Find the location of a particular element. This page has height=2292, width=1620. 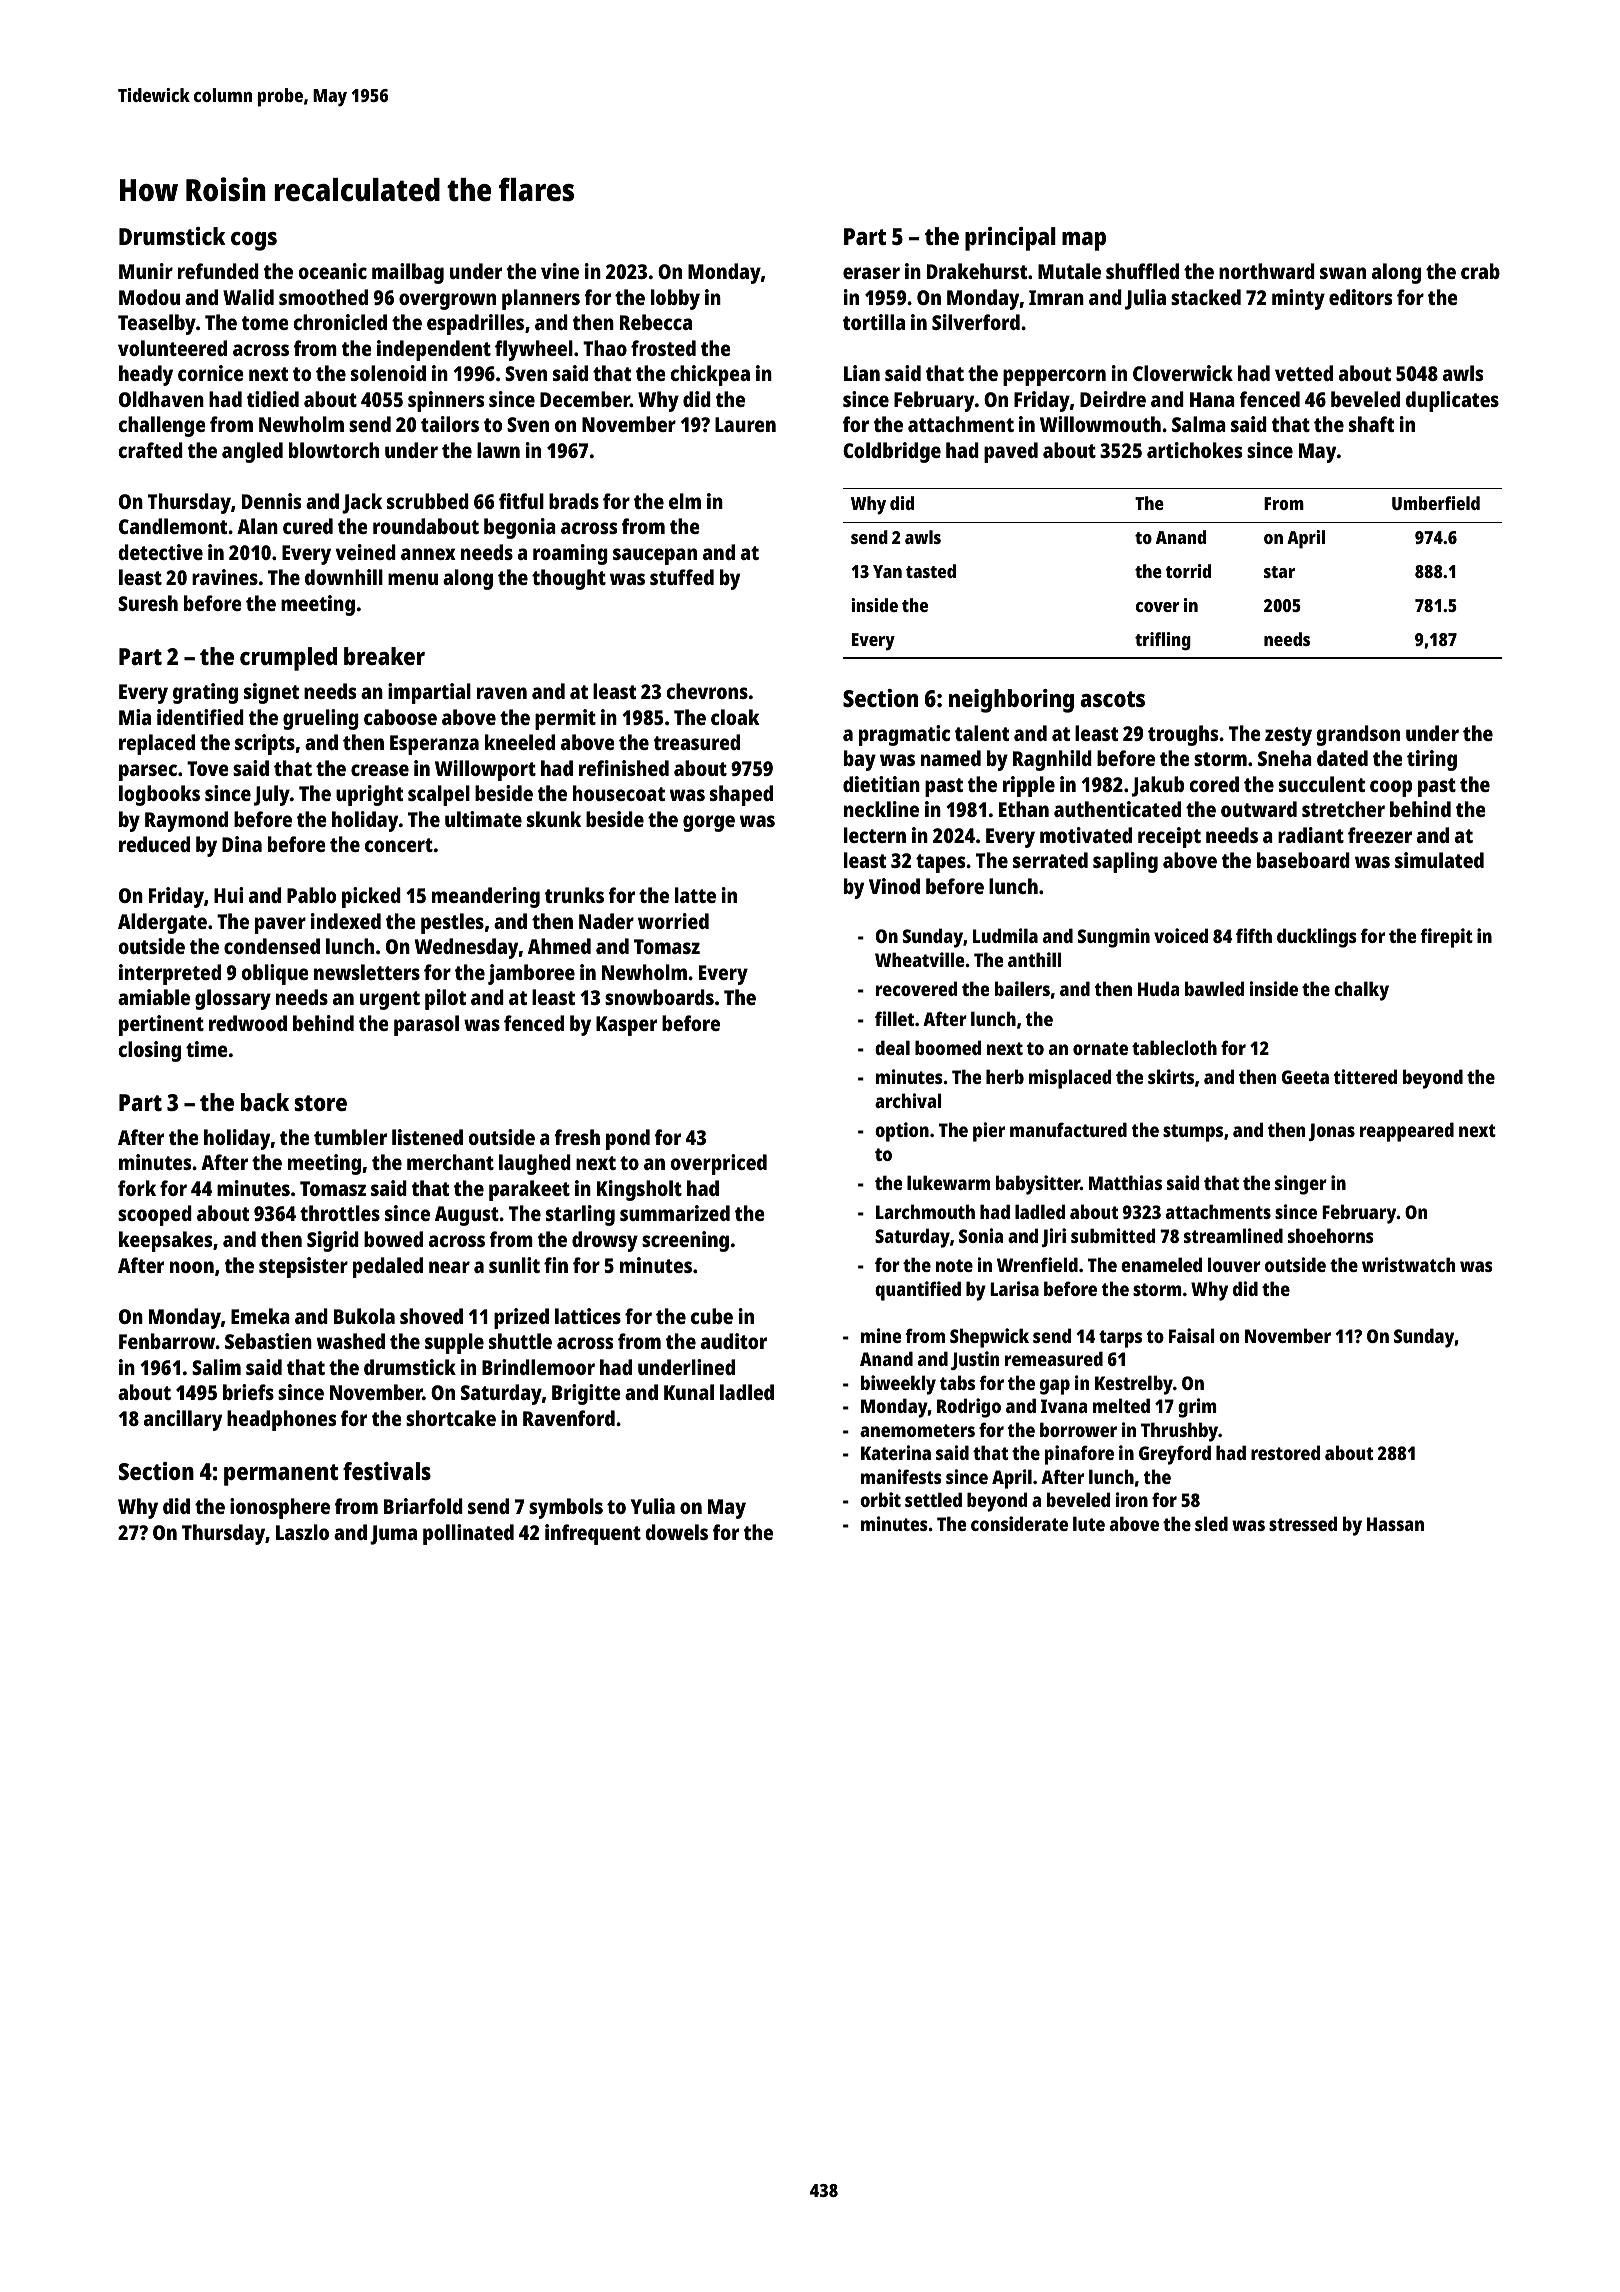

Modou is located at coordinates (149, 297).
